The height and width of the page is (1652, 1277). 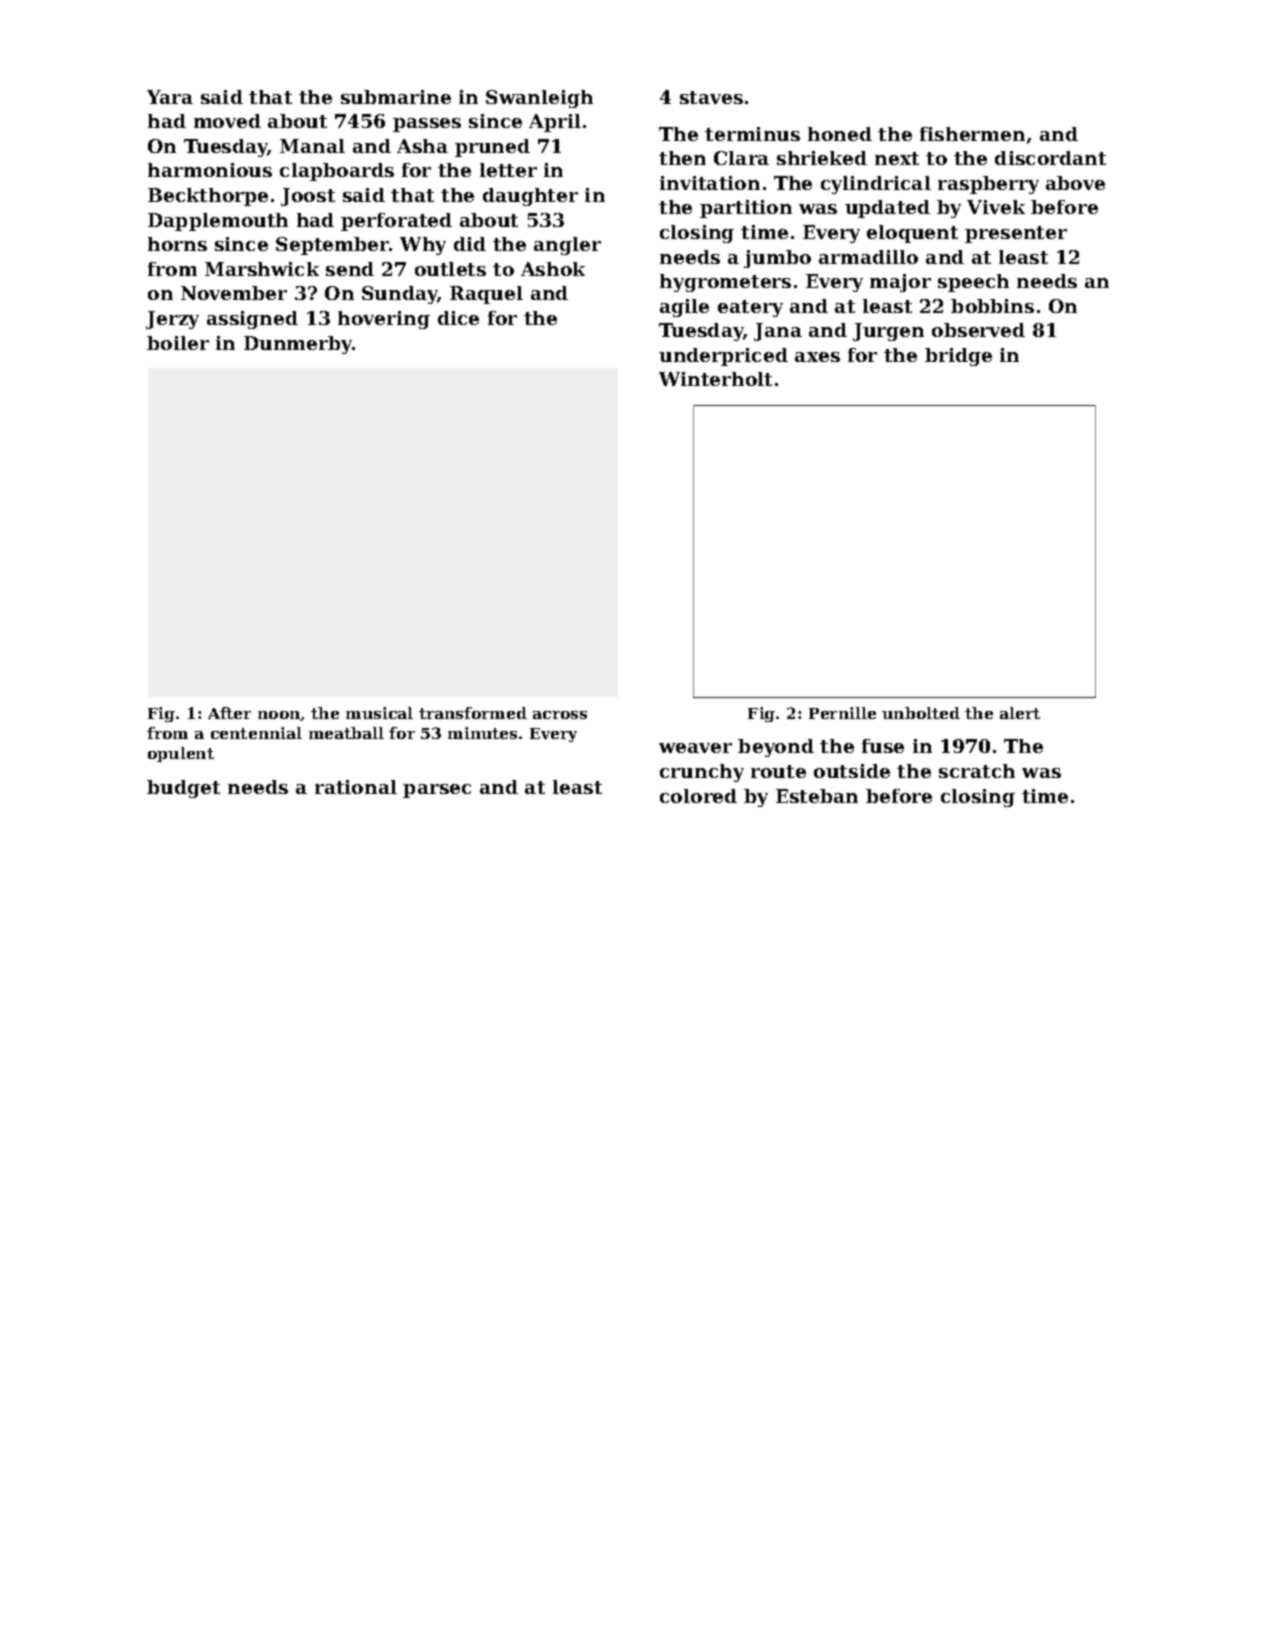 What do you see at coordinates (539, 99) in the page?
I see `Swanleigh` at bounding box center [539, 99].
